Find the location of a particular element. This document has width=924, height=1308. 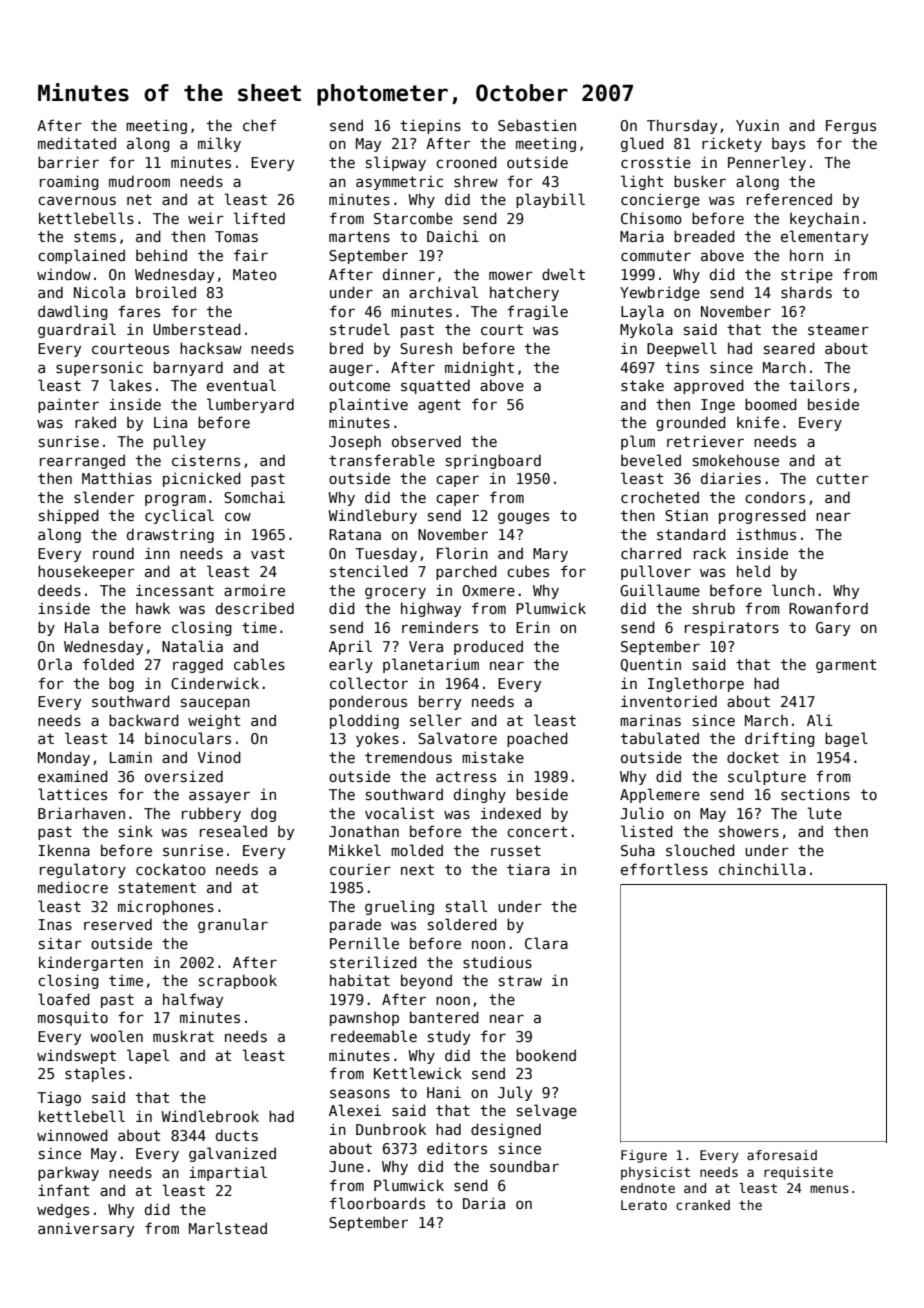

sterilized is located at coordinates (373, 962).
